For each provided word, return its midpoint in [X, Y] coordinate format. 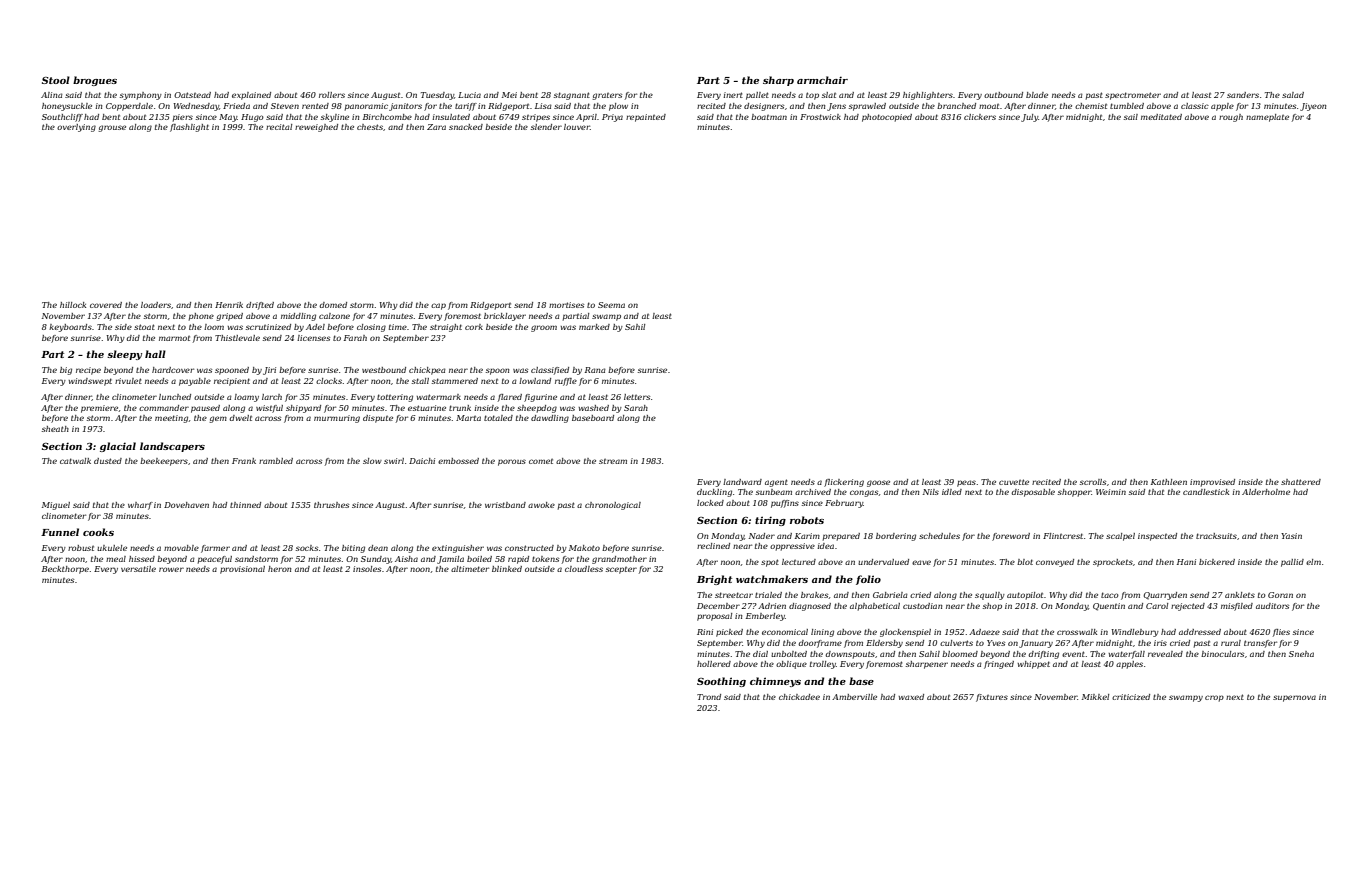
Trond [709, 697]
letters [637, 397]
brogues [95, 81]
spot [770, 563]
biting [353, 549]
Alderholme [1266, 492]
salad [1293, 95]
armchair [822, 80]
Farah [355, 338]
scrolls [1093, 482]
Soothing [721, 682]
